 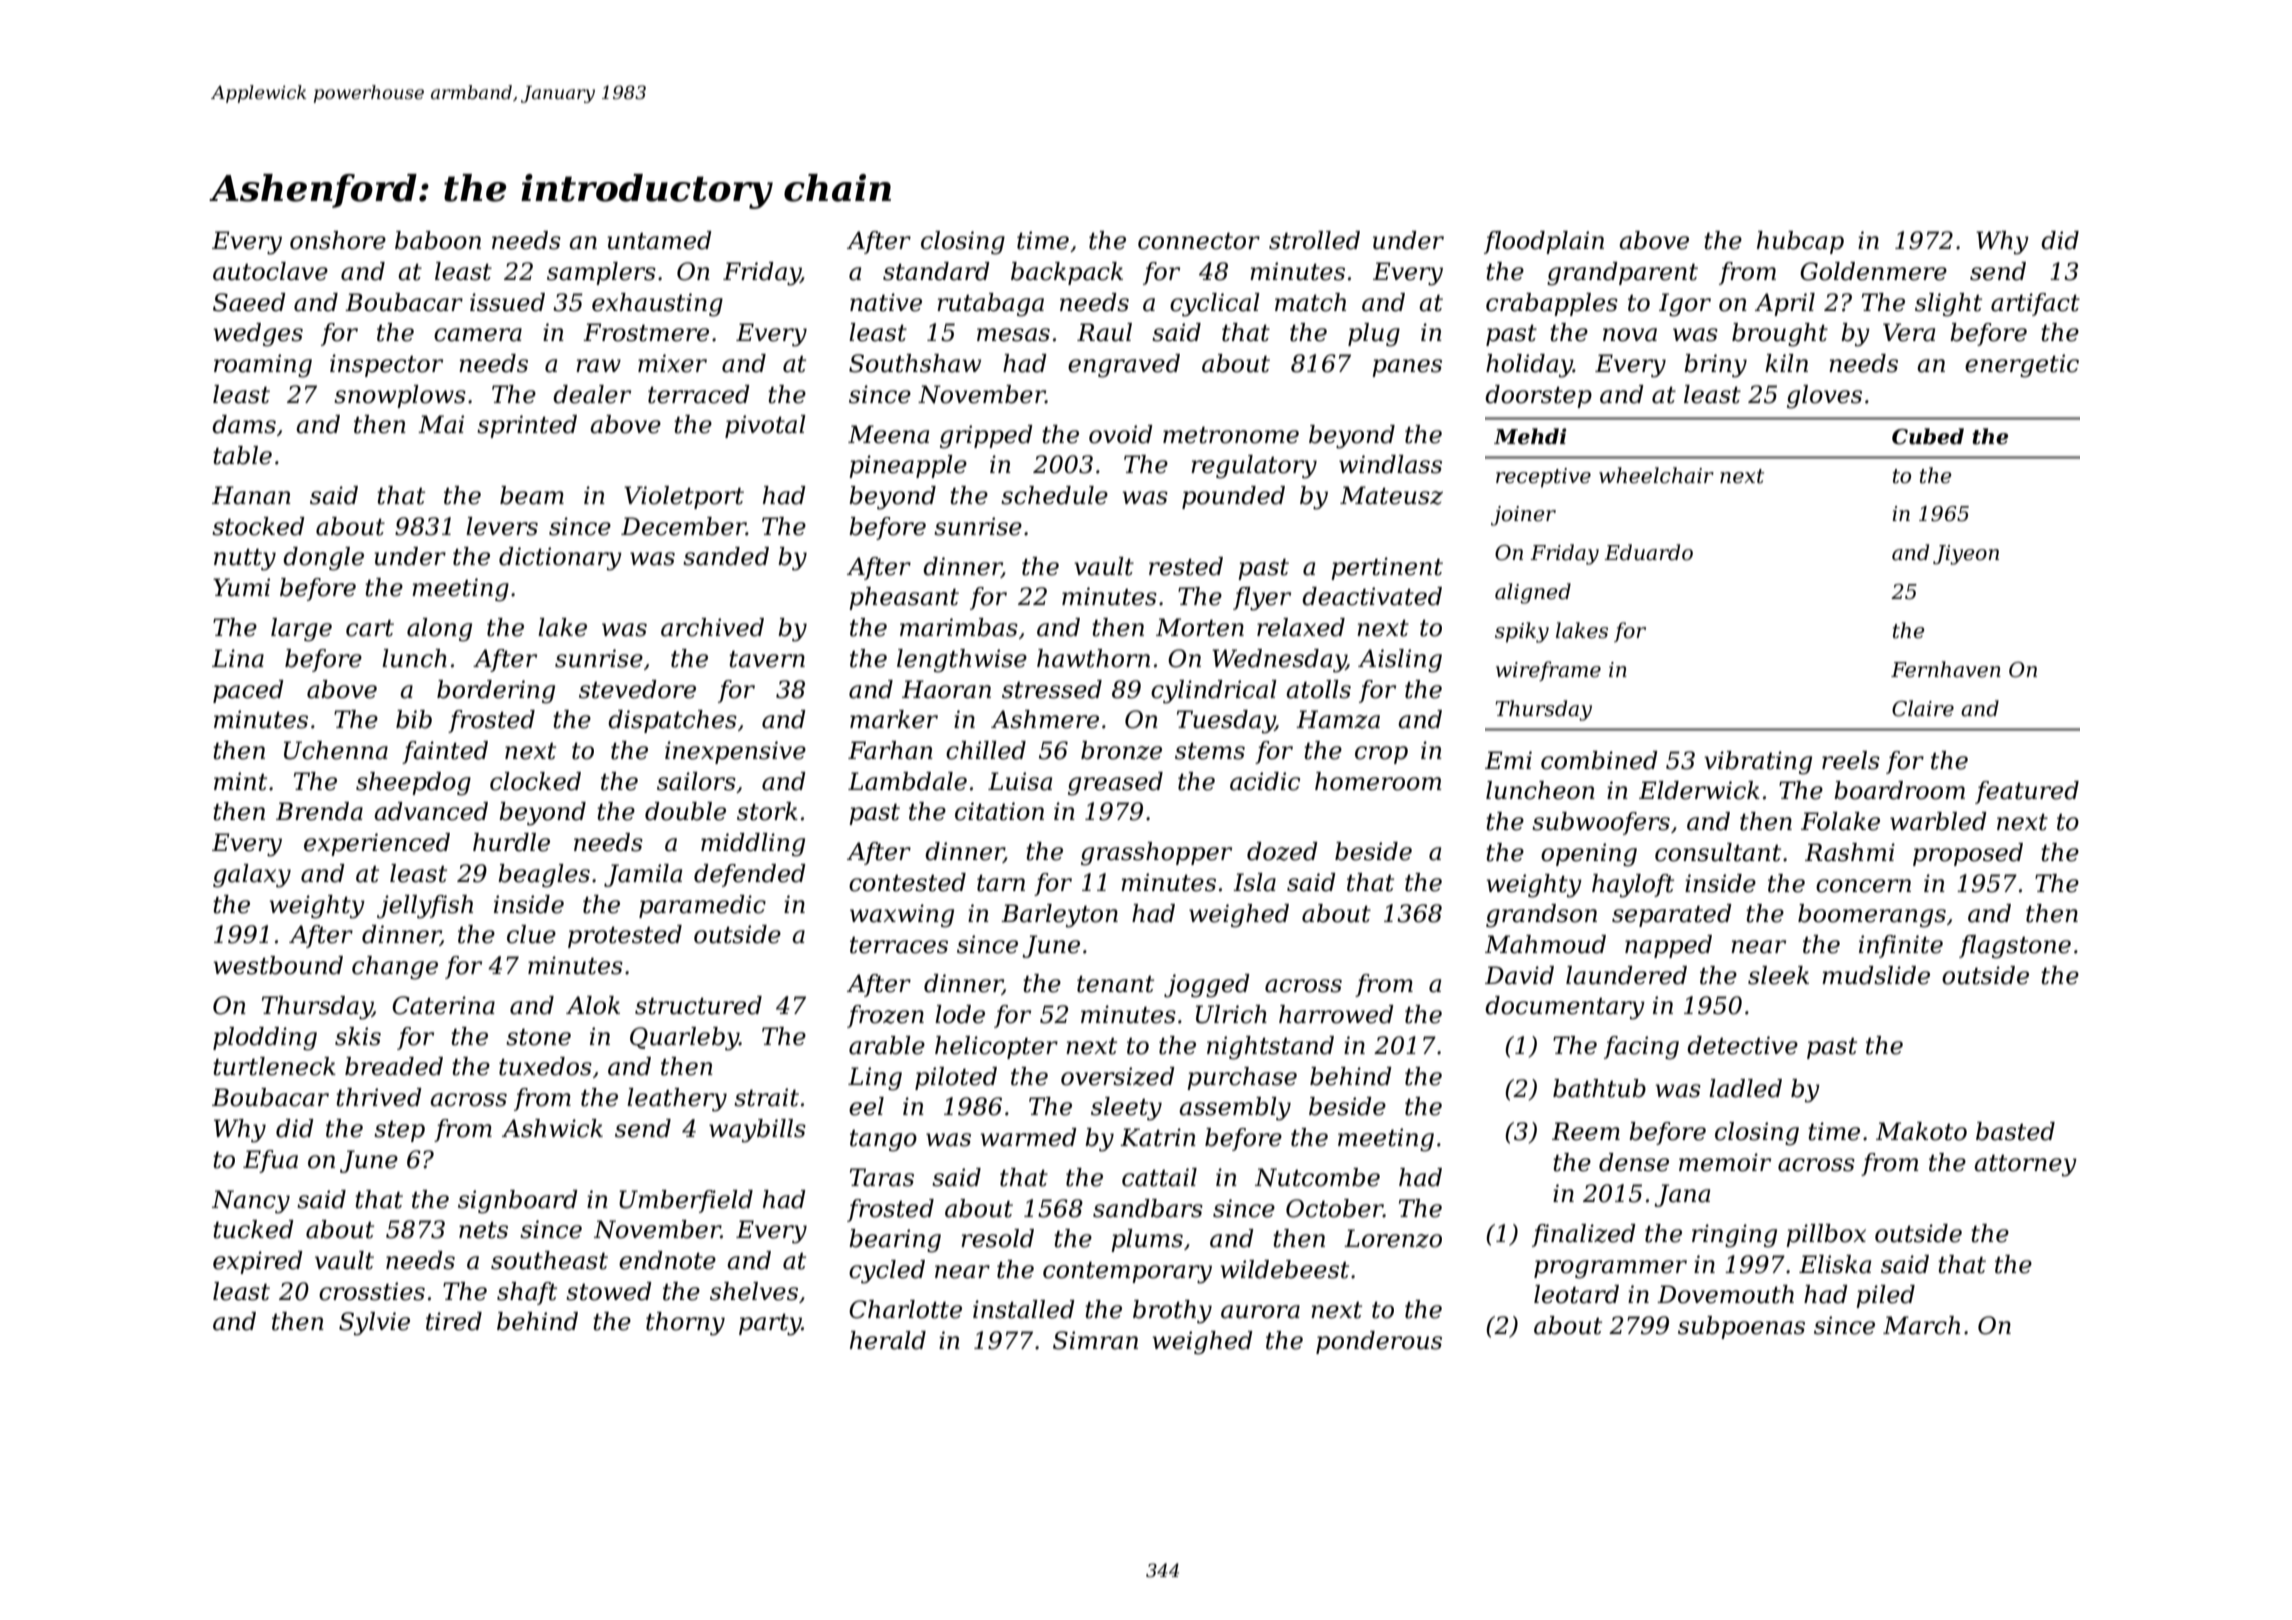 I want to click on Rashmi, so click(x=1850, y=852).
